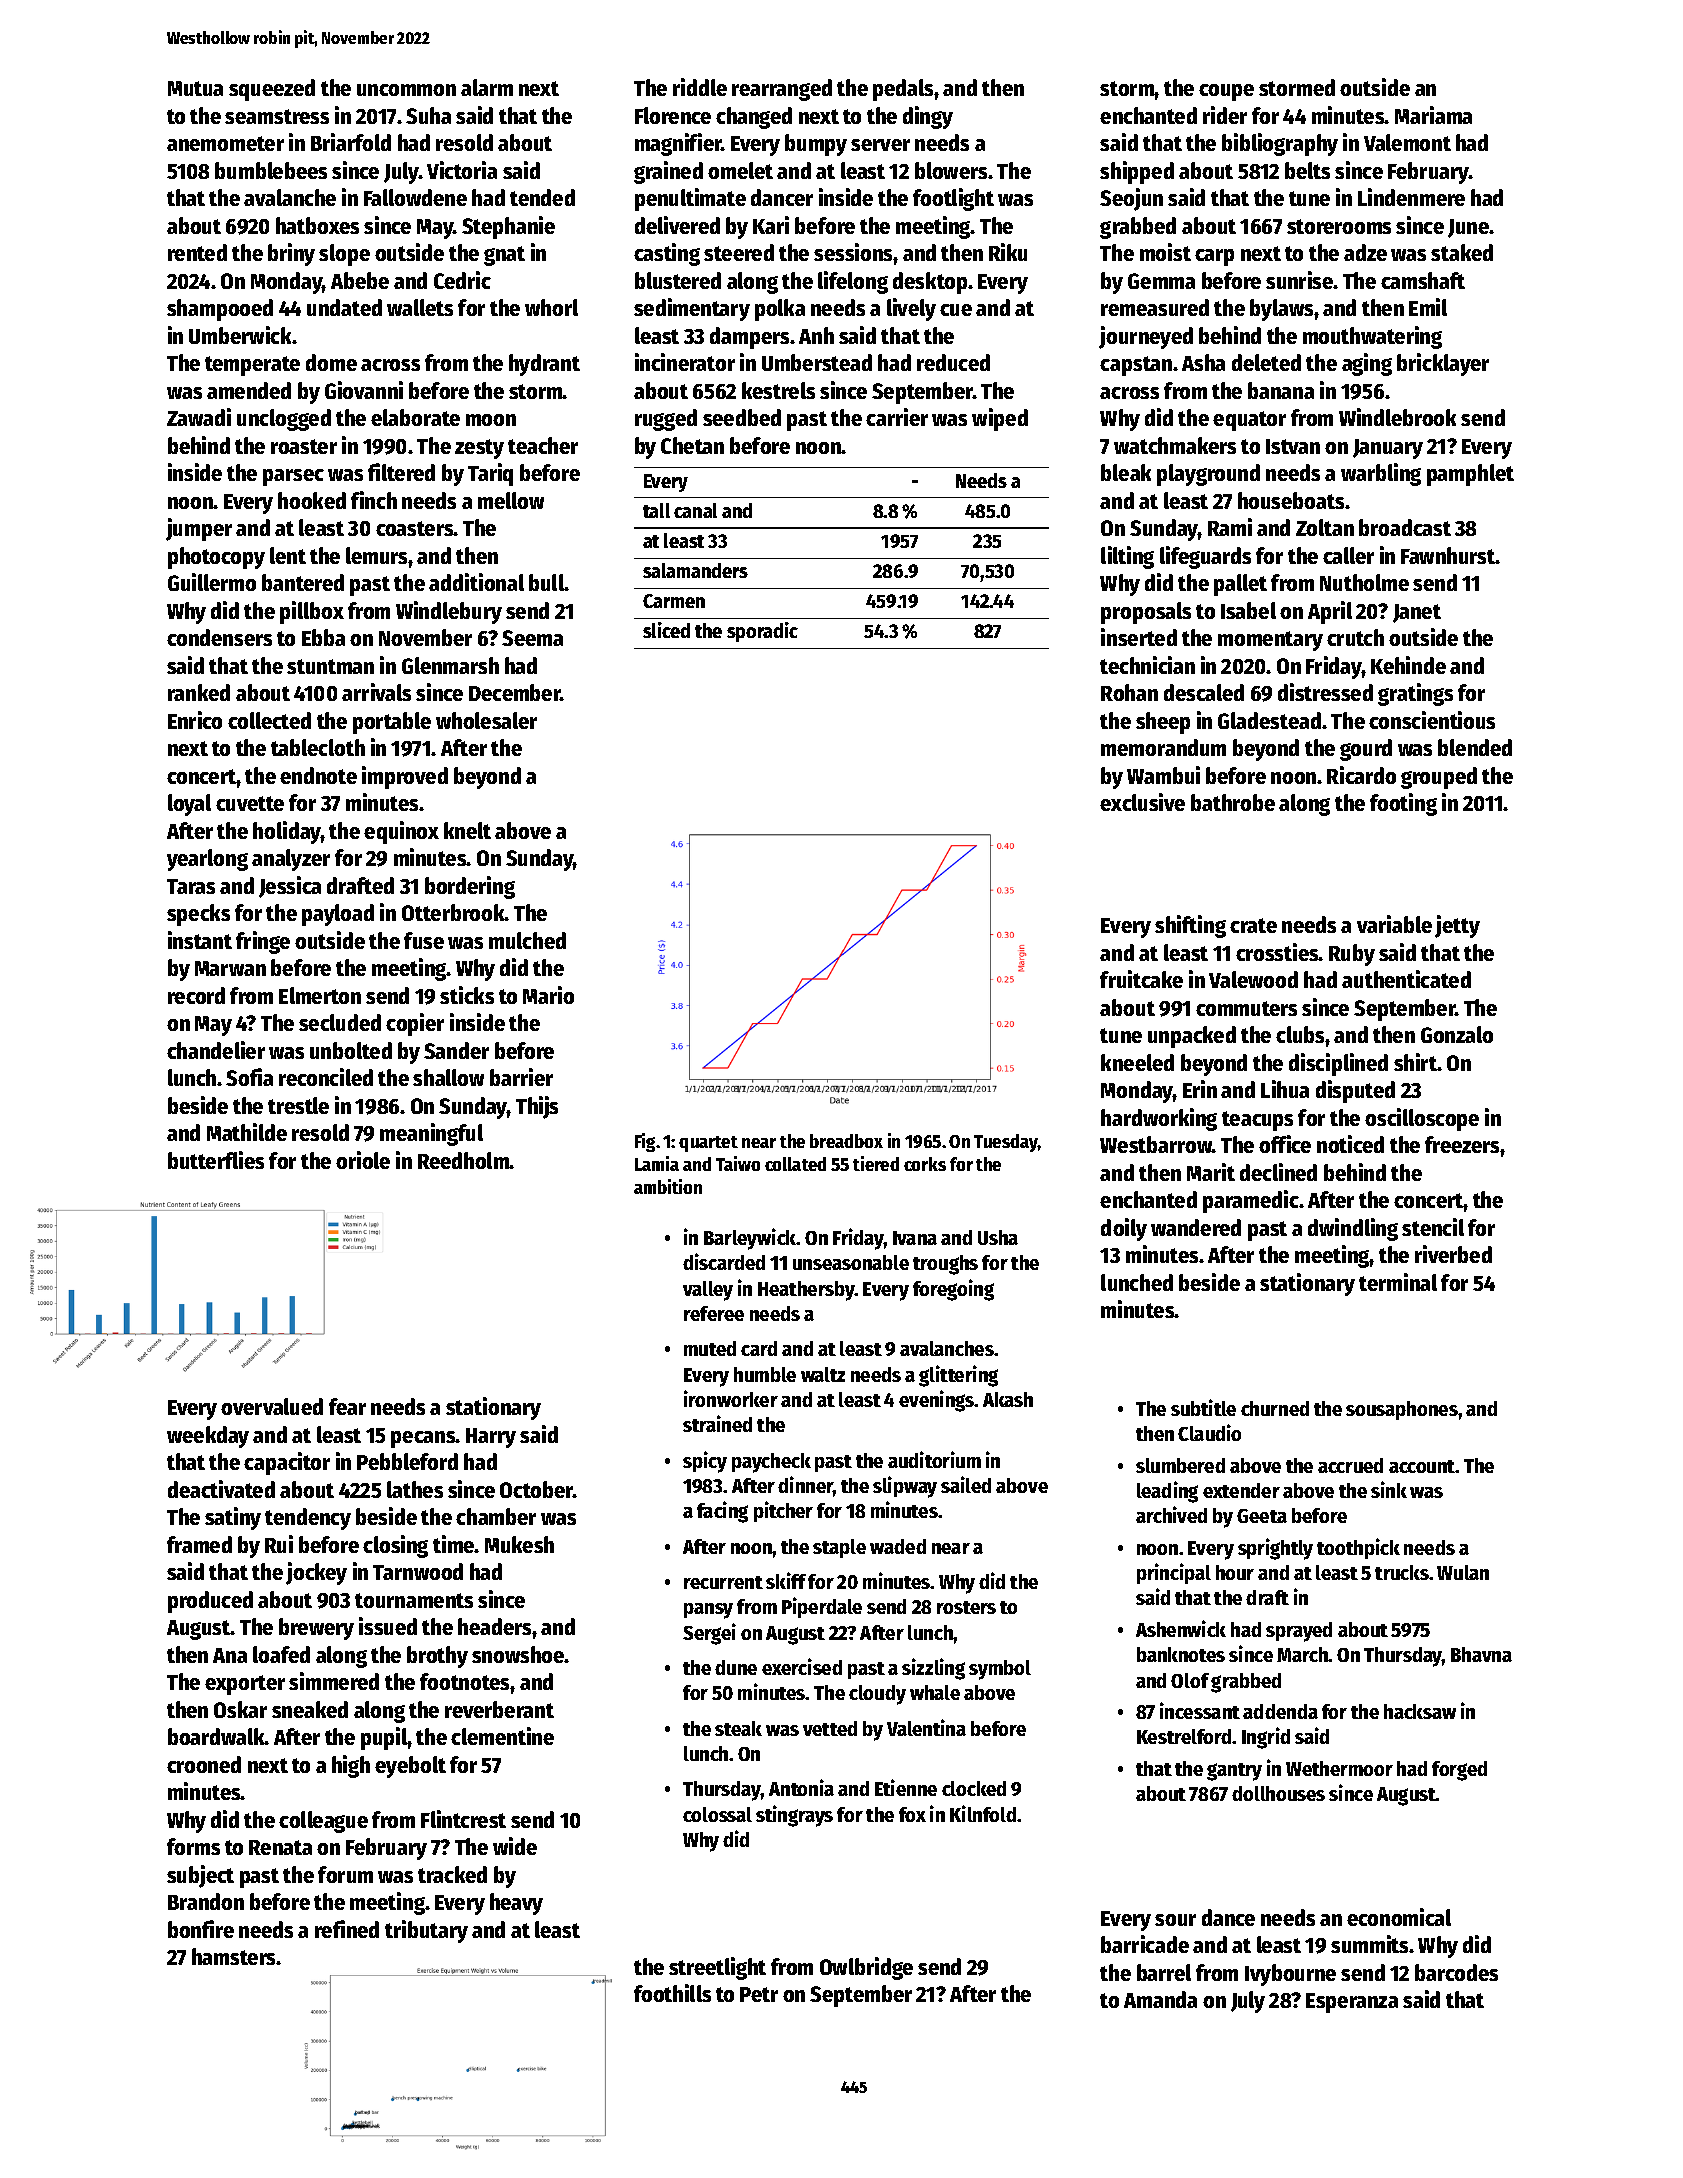 The image size is (1683, 2178). Describe the element at coordinates (347, 1929) in the document. I see `refined` at that location.
